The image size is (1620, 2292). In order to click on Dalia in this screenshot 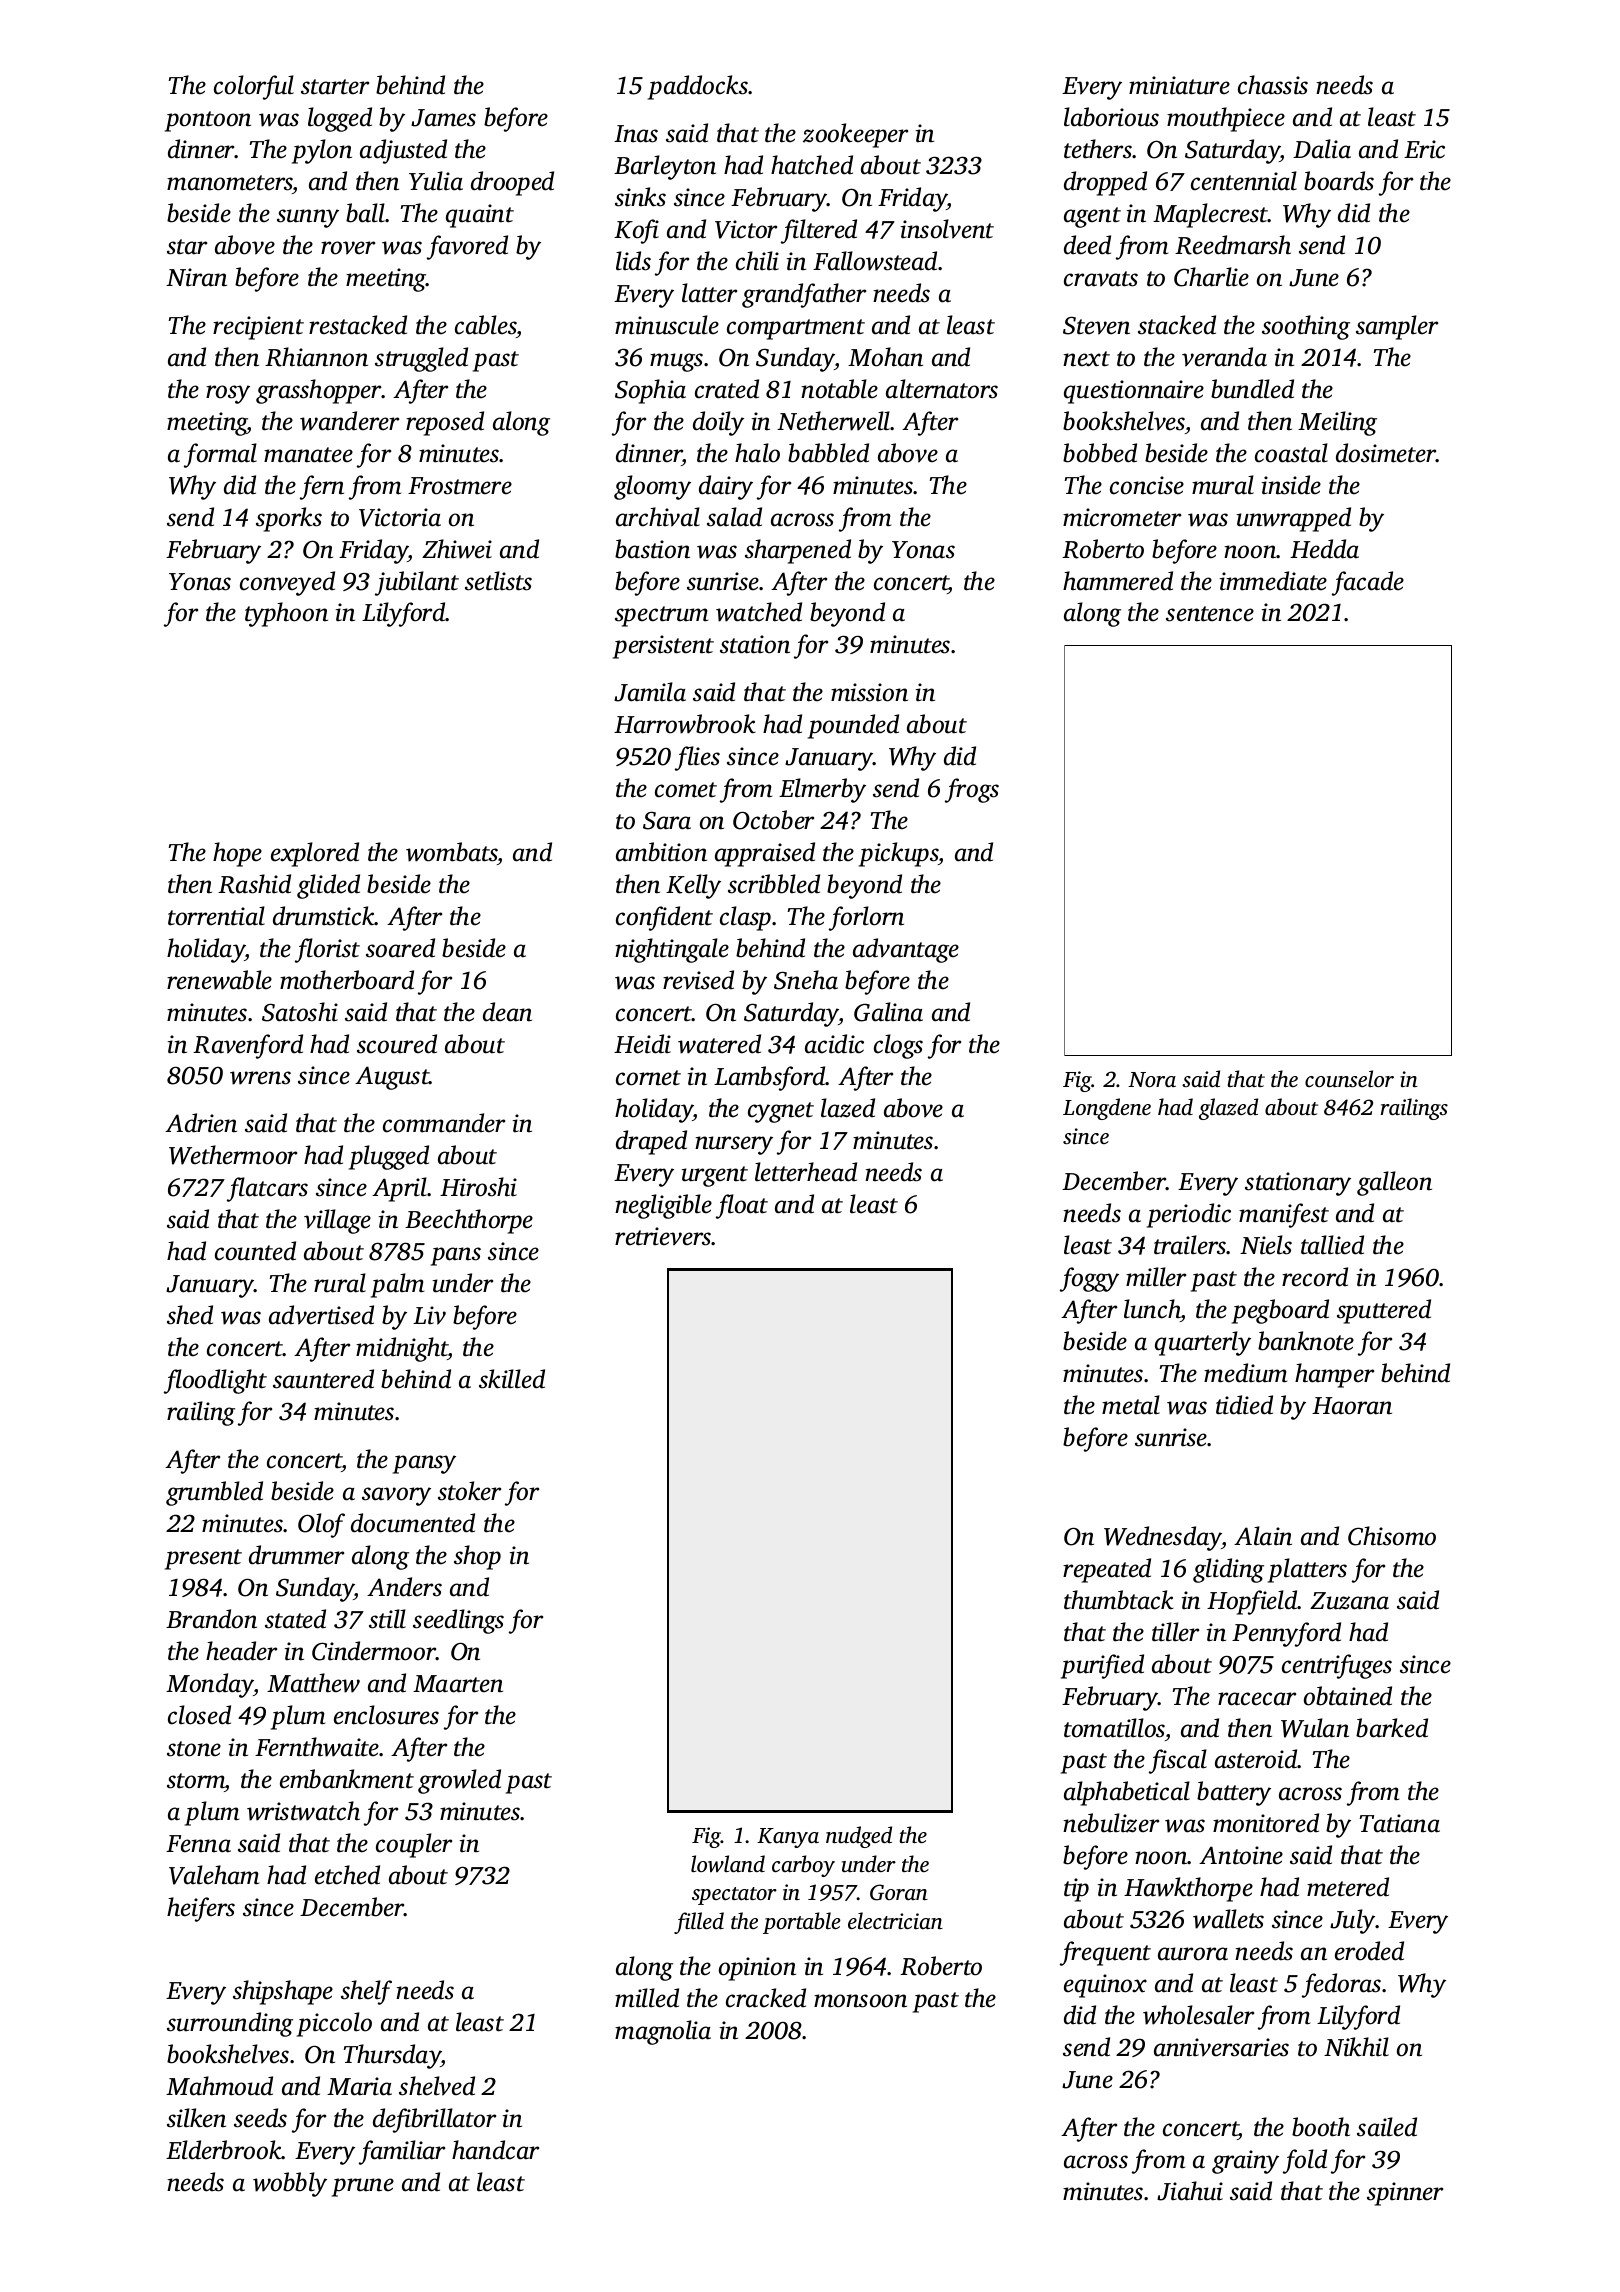, I will do `click(1322, 149)`.
